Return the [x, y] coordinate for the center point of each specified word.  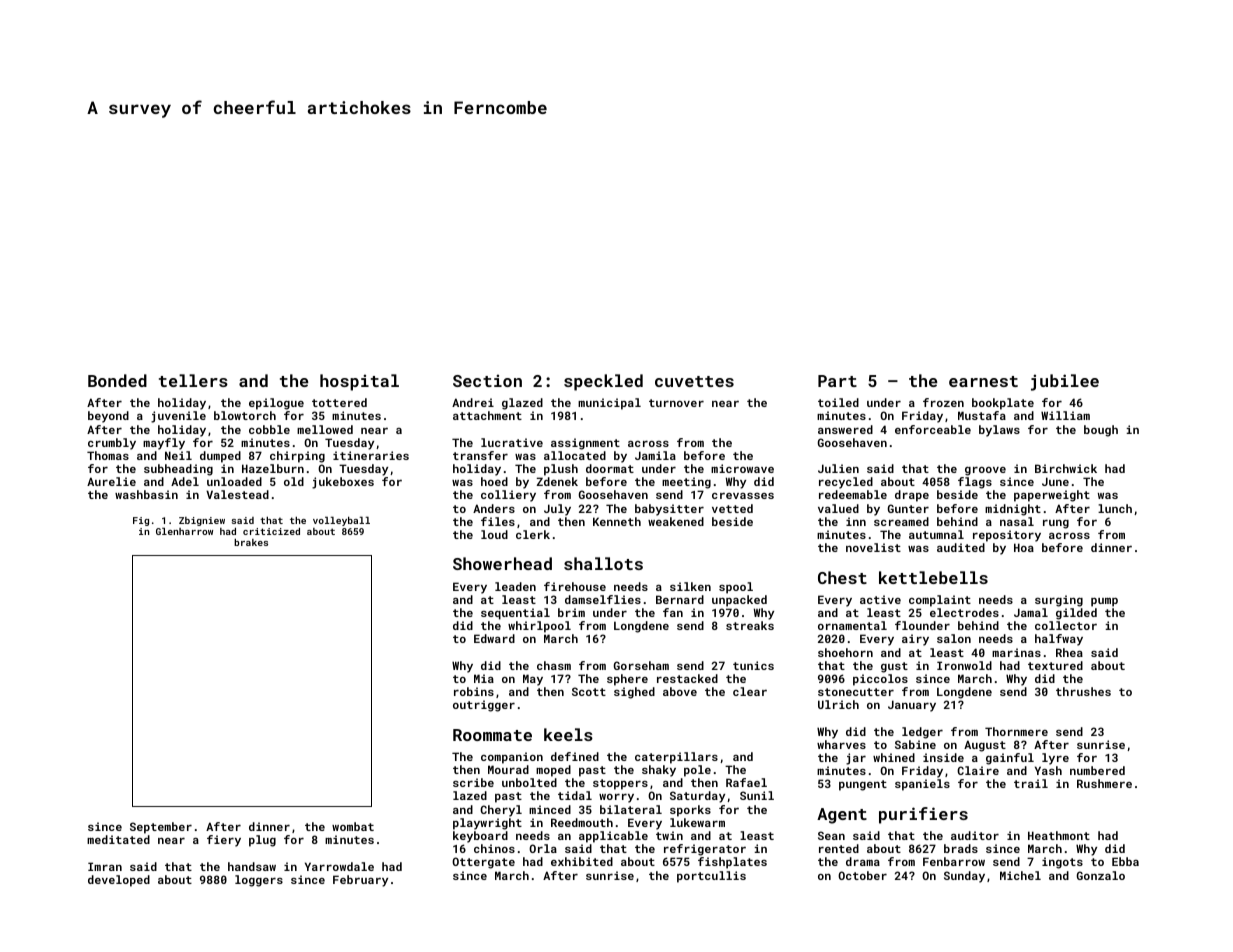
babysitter [669, 510]
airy [915, 640]
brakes [251, 542]
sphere [627, 680]
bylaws [999, 431]
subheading [178, 470]
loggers [259, 881]
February [360, 881]
